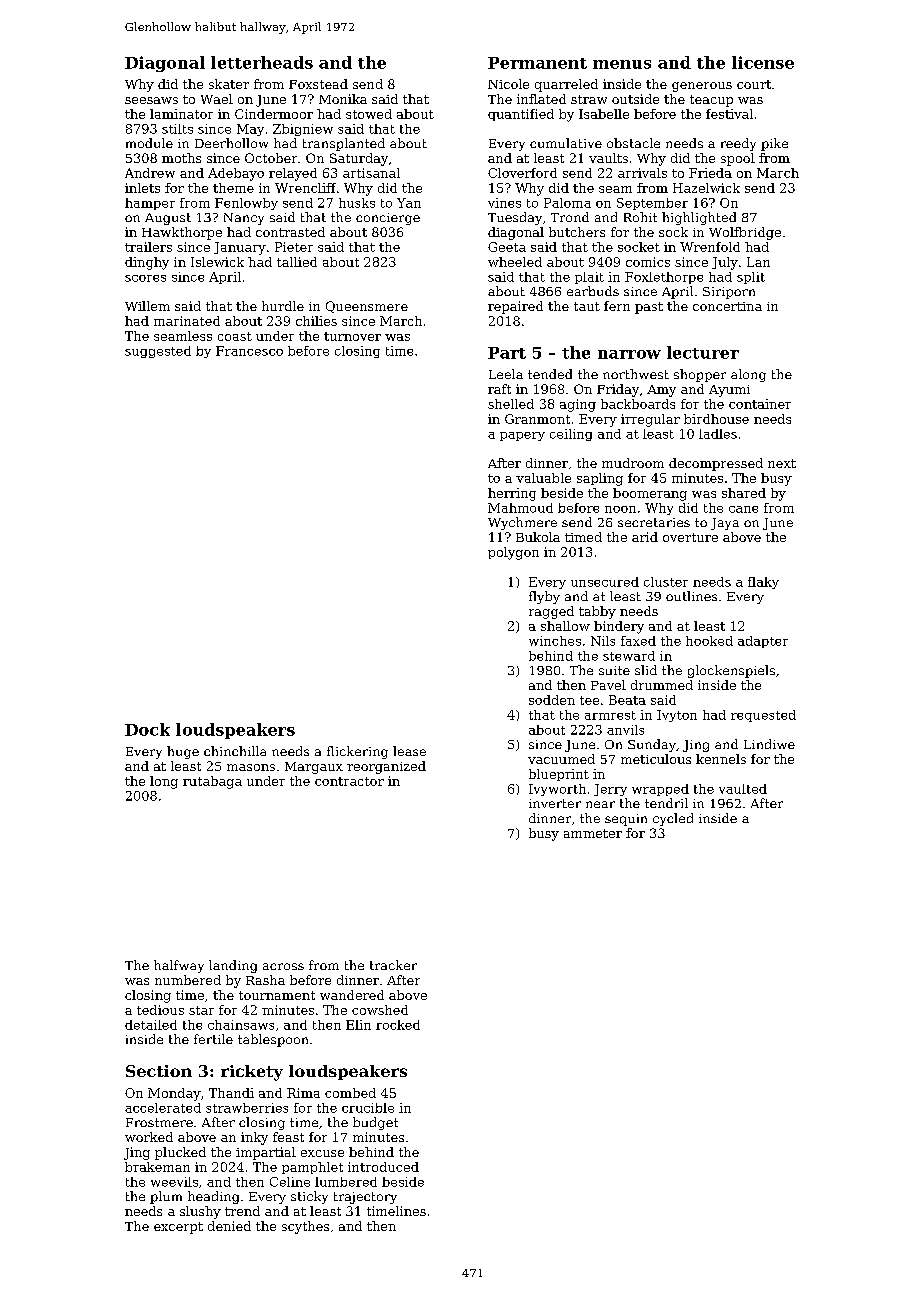 The height and width of the screenshot is (1314, 924). Describe the element at coordinates (673, 819) in the screenshot. I see `cycled` at that location.
